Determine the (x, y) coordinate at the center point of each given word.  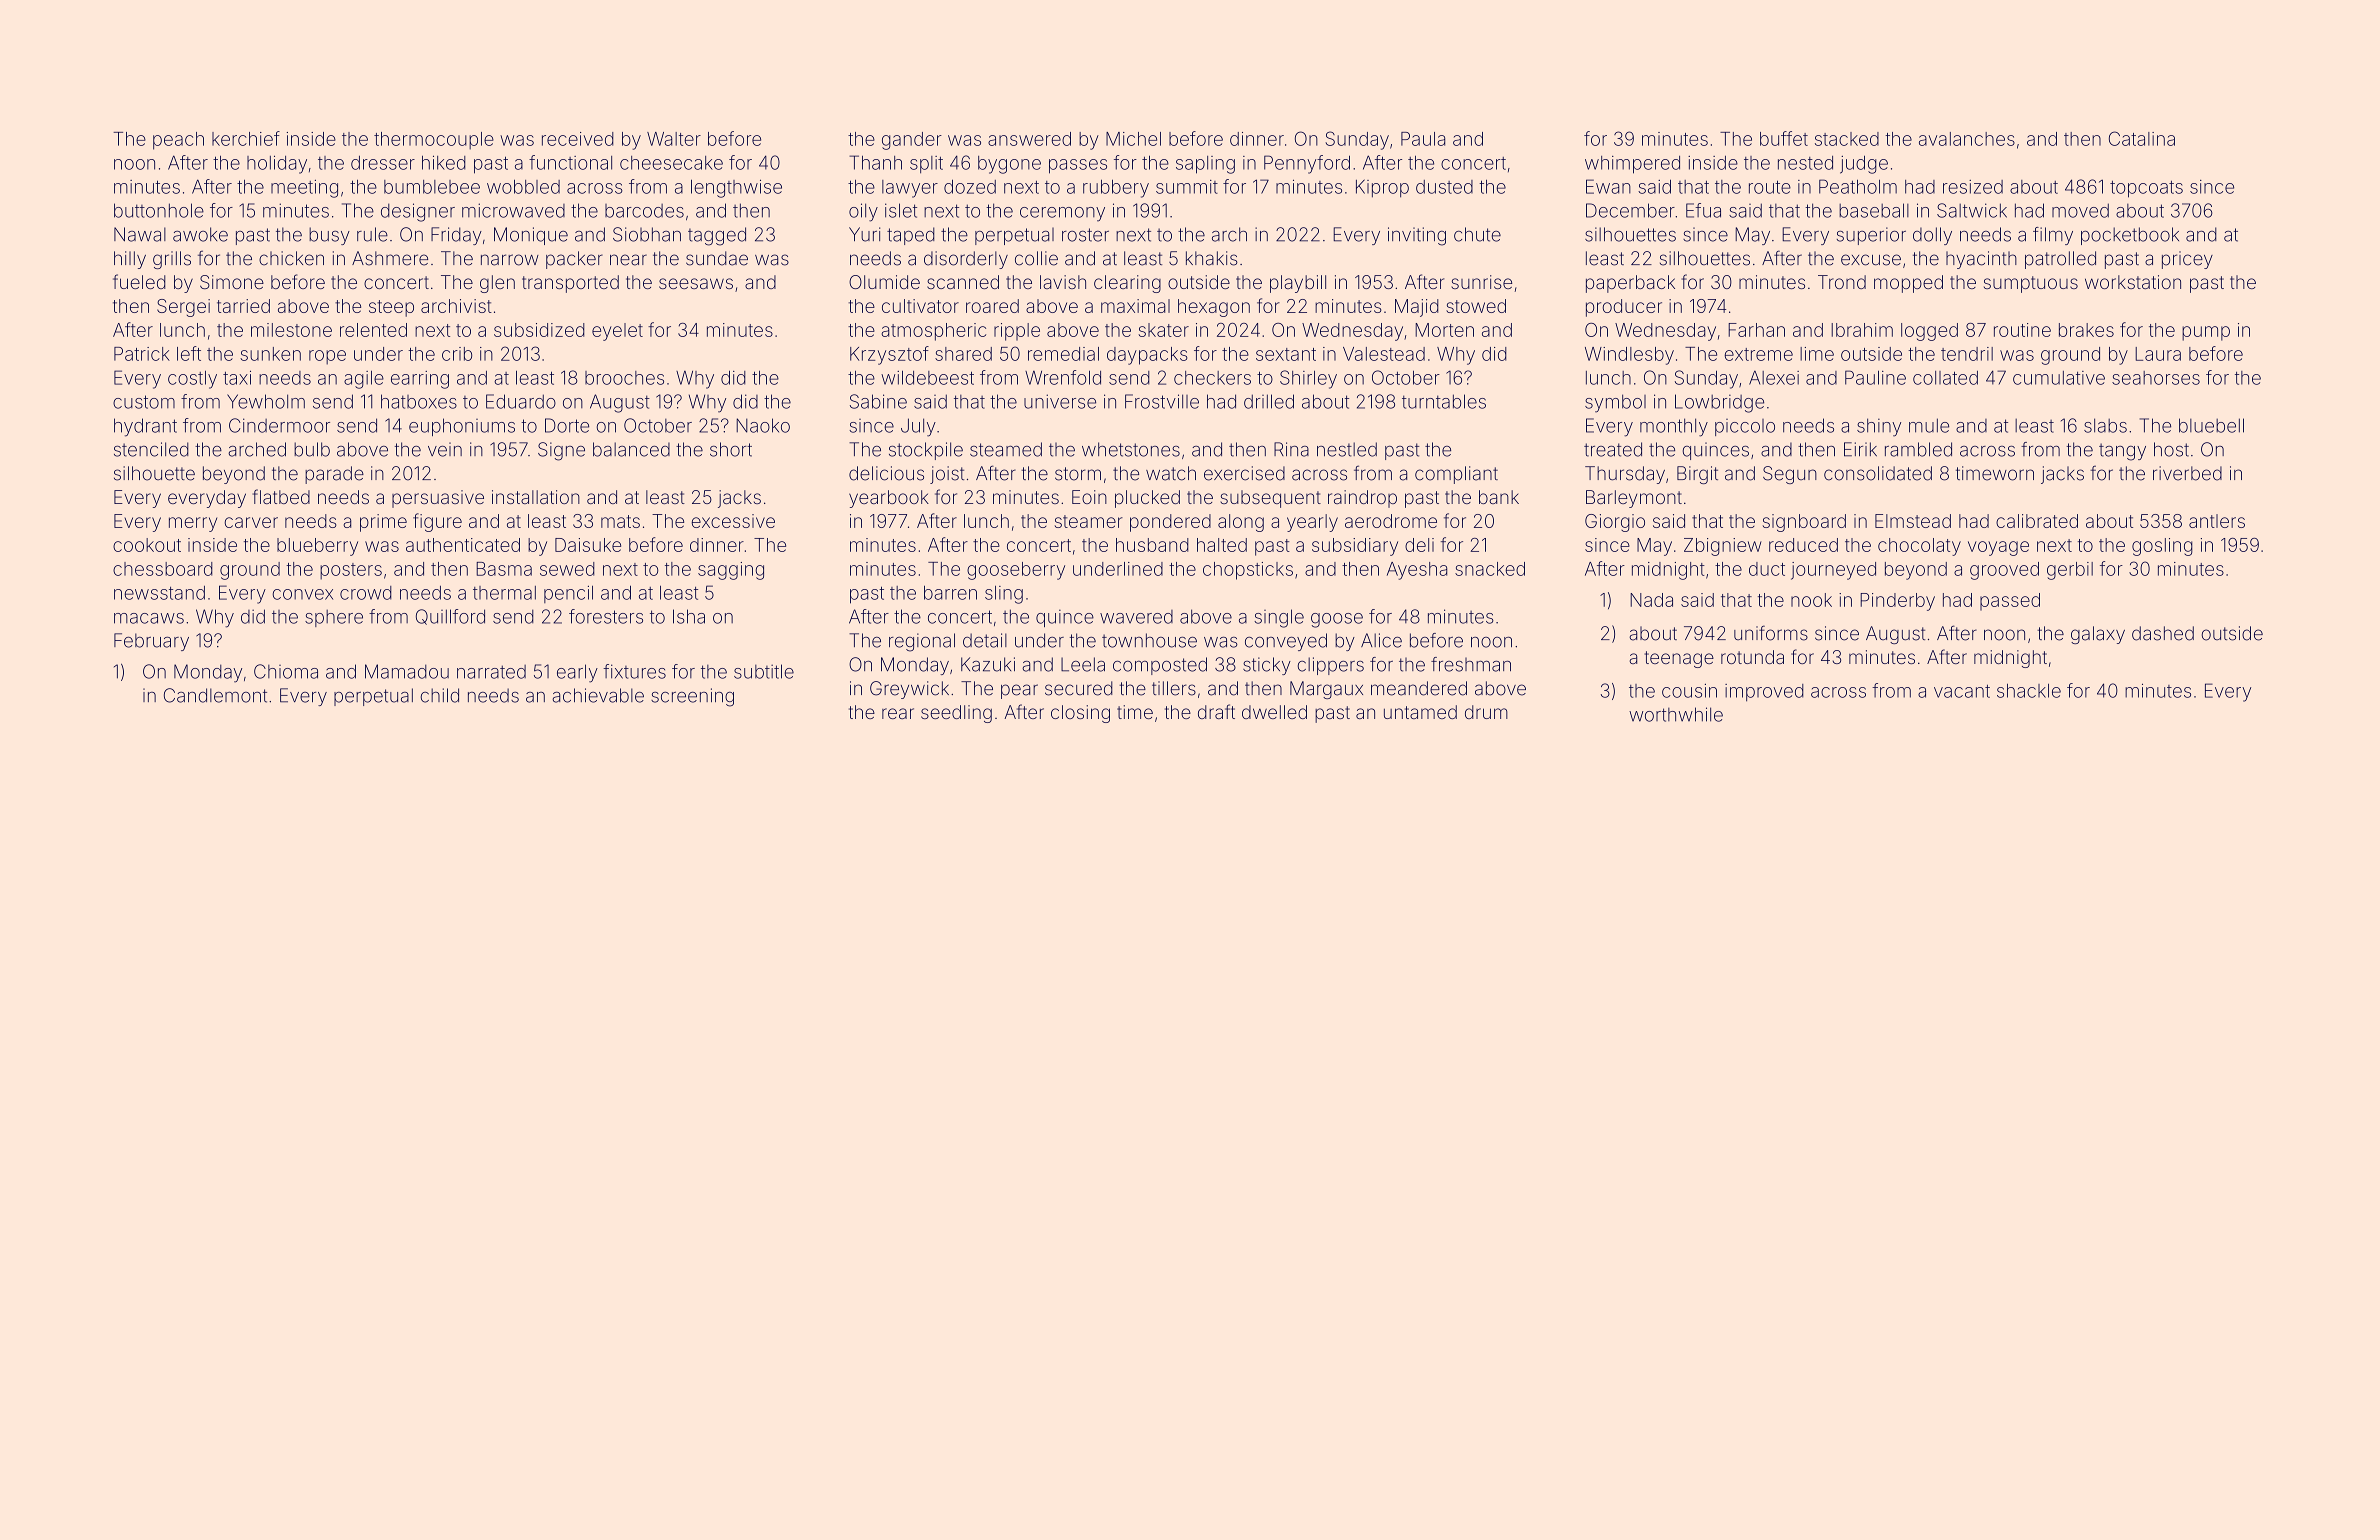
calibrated (2037, 521)
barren (950, 593)
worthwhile (1676, 714)
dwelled (1274, 712)
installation (536, 497)
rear (898, 713)
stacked (1847, 139)
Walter (674, 139)
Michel (1133, 139)
